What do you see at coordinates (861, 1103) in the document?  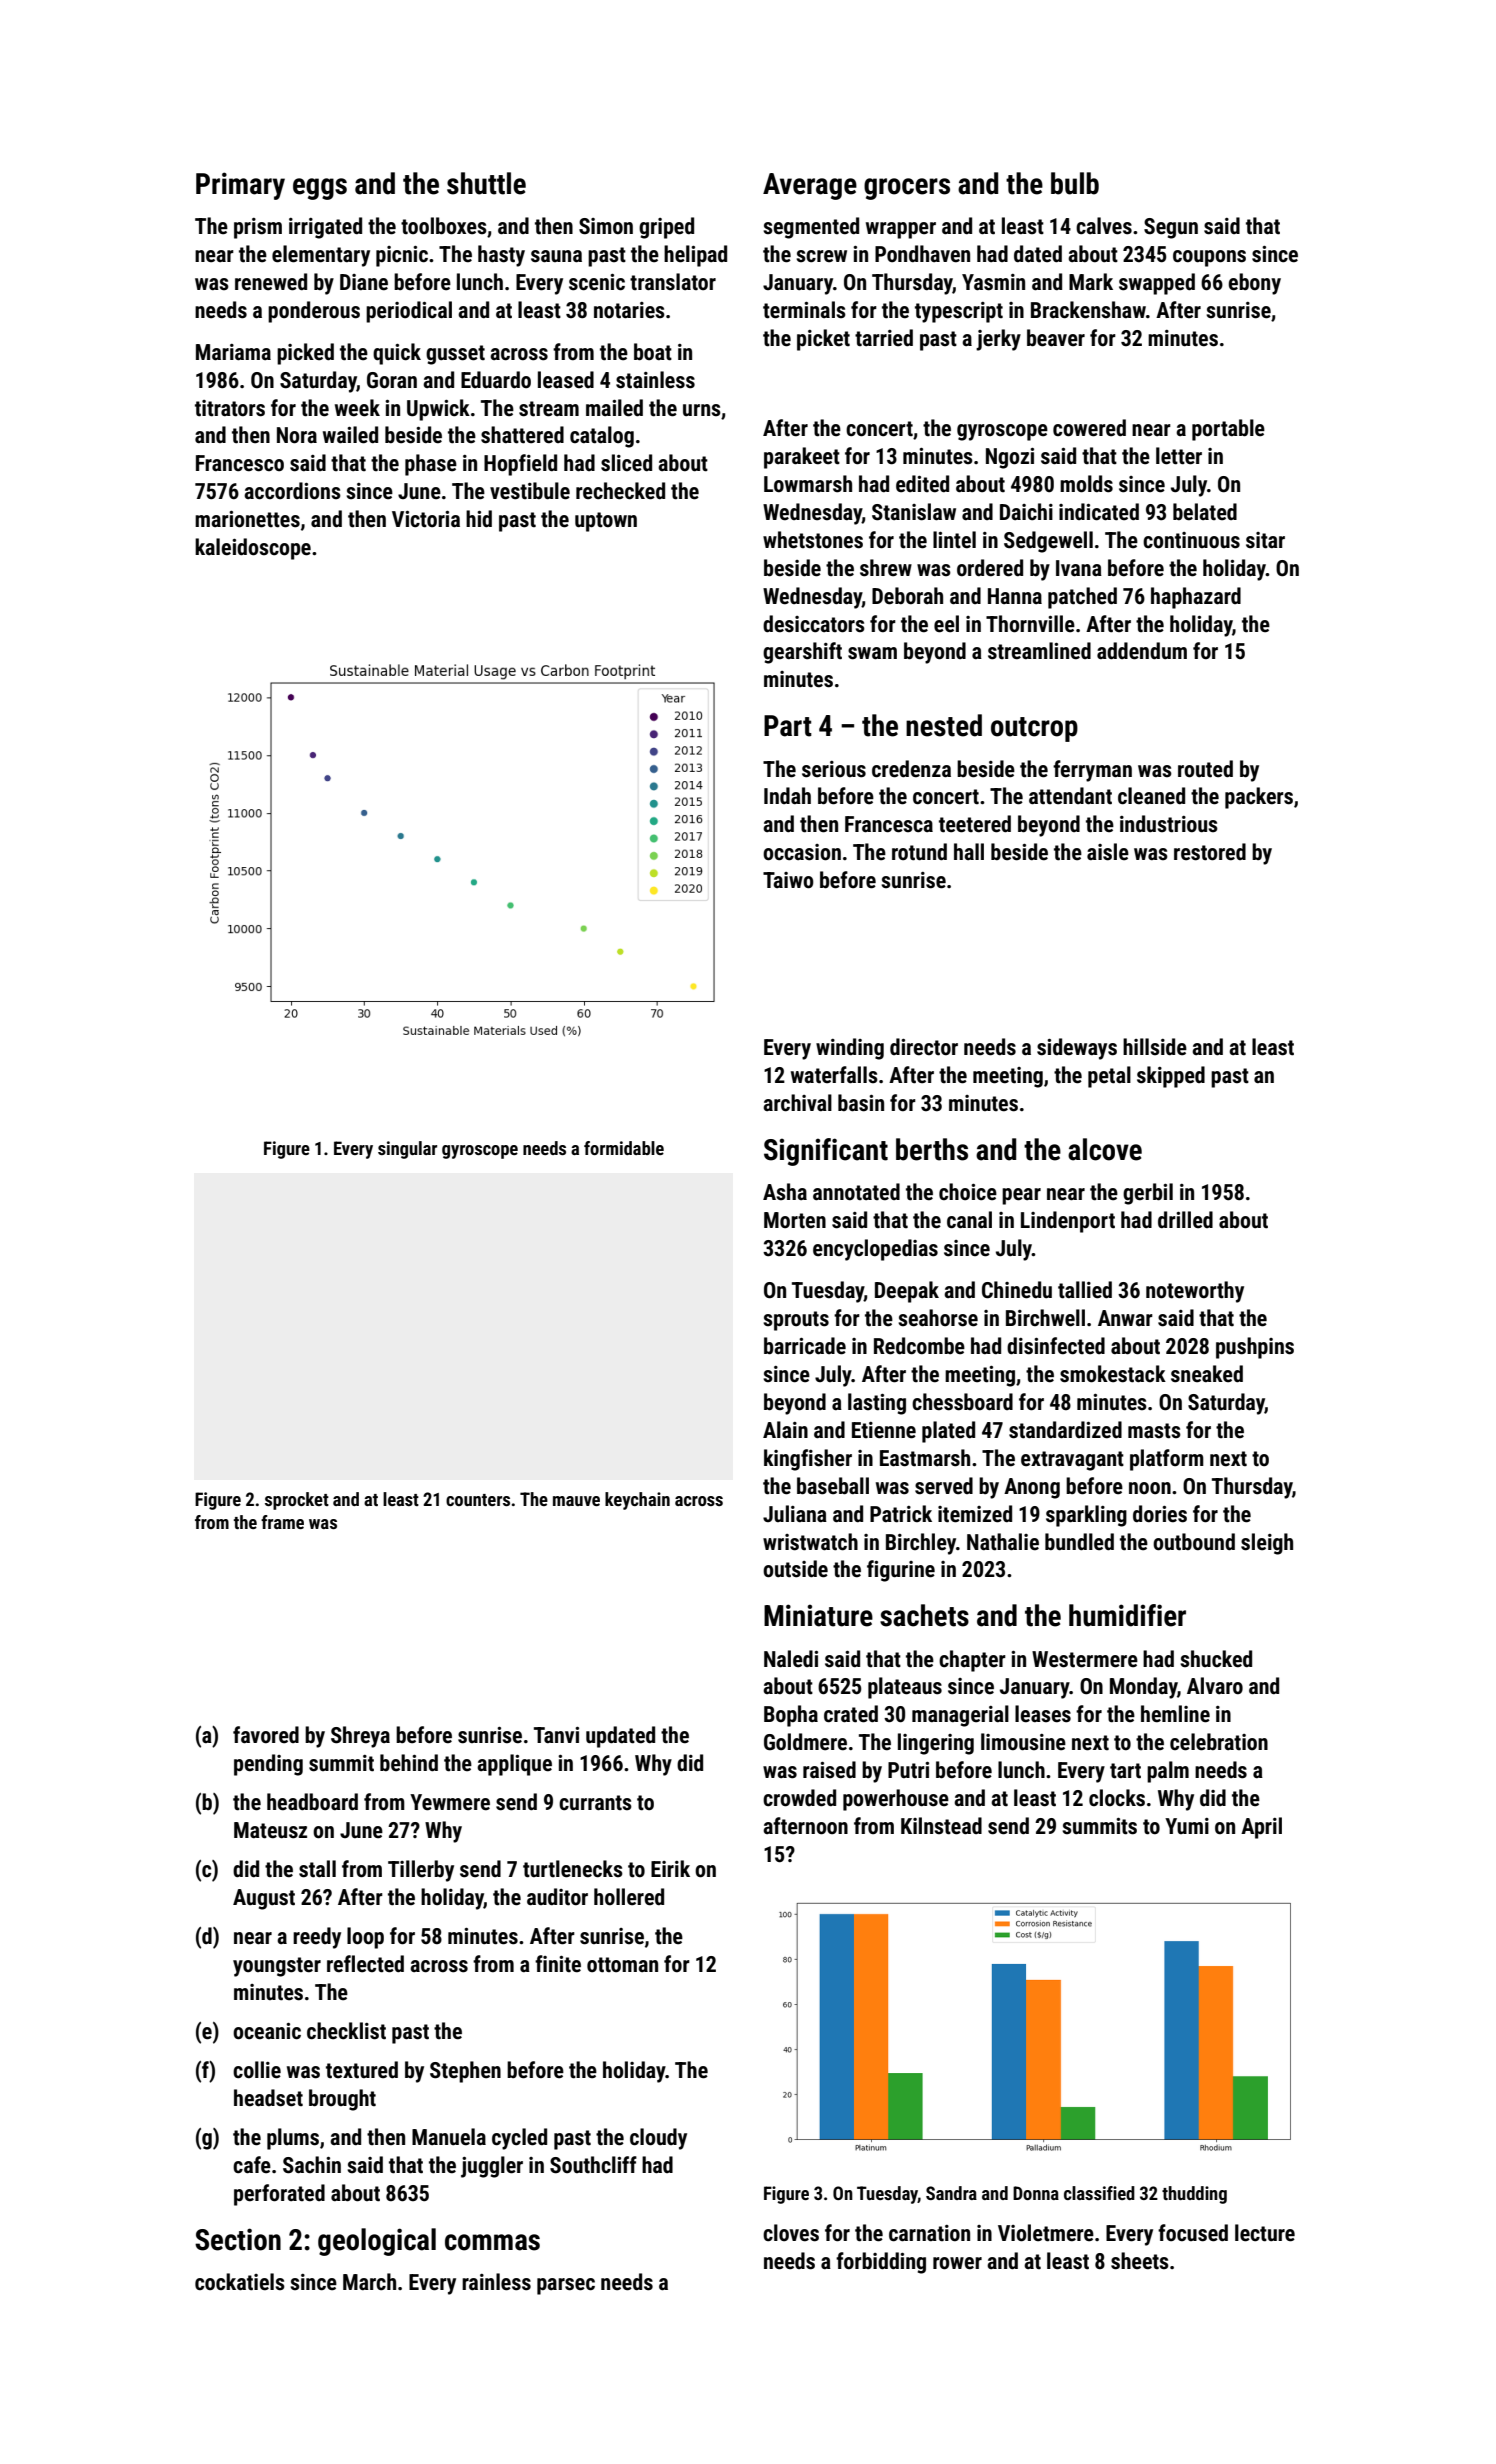 I see `basin` at bounding box center [861, 1103].
